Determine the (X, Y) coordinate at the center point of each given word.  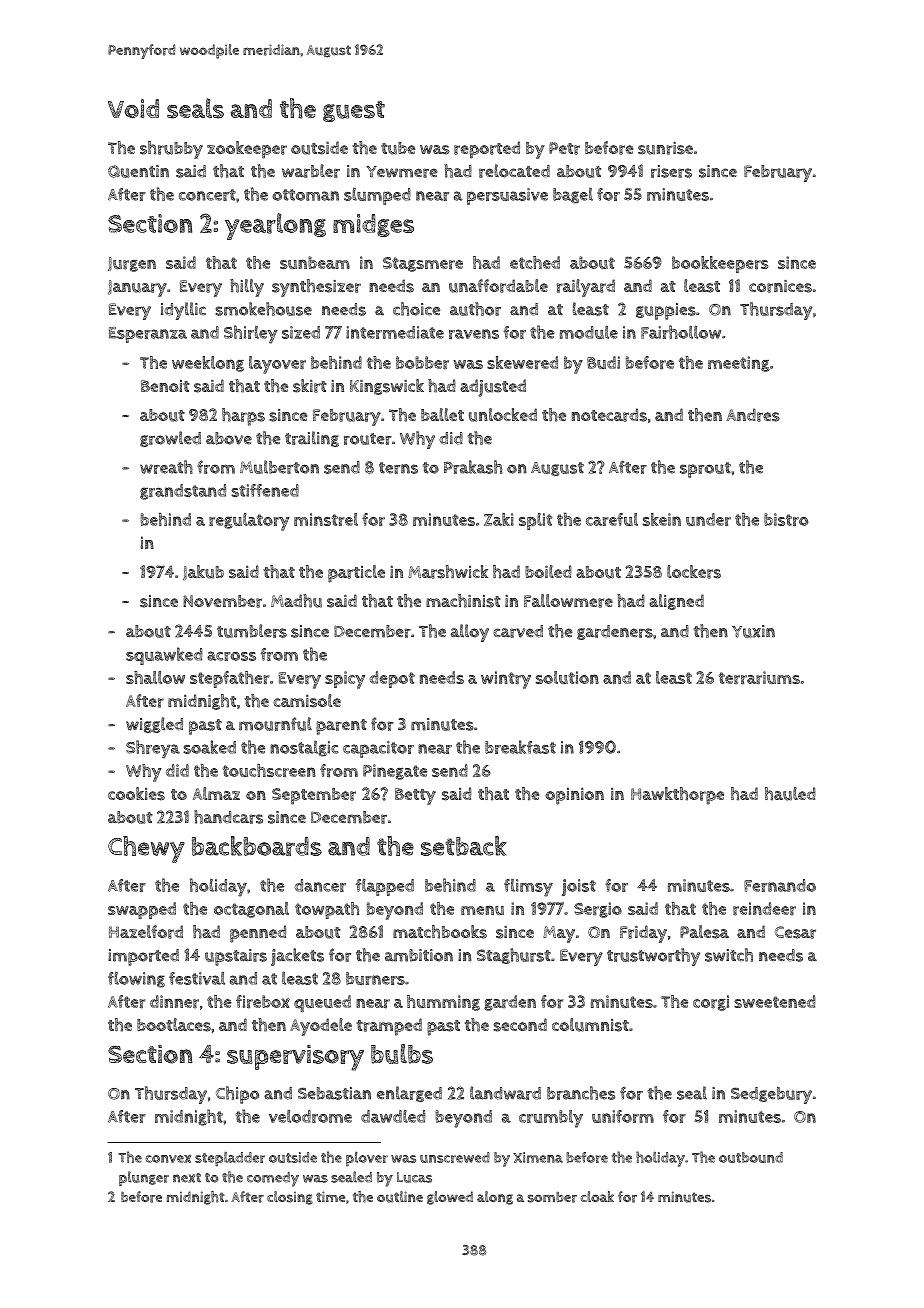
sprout (705, 470)
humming (443, 1003)
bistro (786, 519)
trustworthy (653, 957)
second (520, 1025)
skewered (522, 363)
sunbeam (315, 262)
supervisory (295, 1058)
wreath (166, 467)
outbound (751, 1157)
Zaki (499, 519)
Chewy (146, 849)
